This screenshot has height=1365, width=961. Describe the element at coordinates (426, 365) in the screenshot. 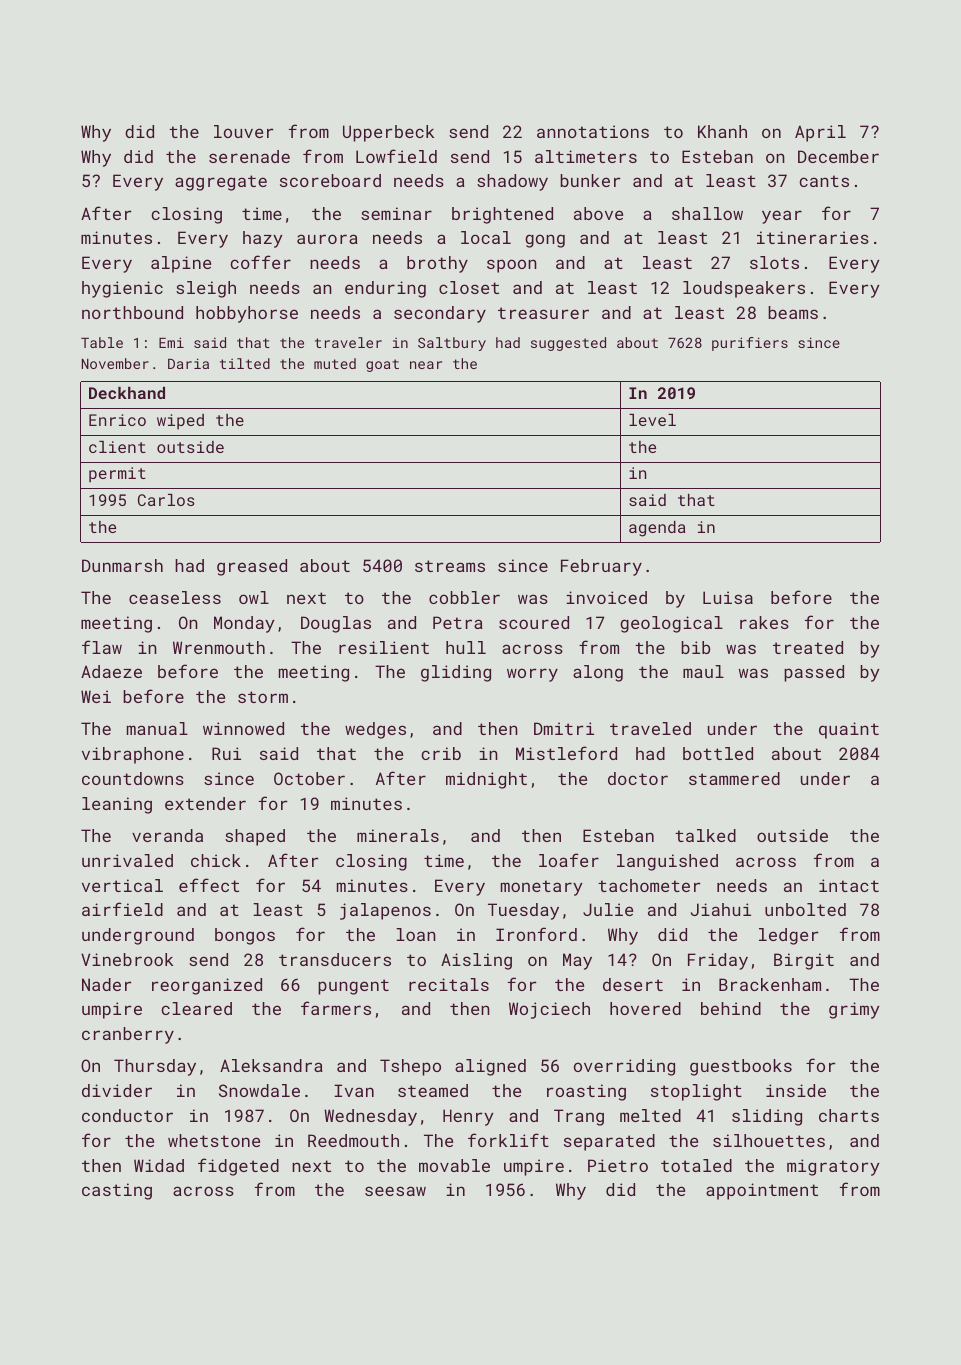

I see `near` at that location.
